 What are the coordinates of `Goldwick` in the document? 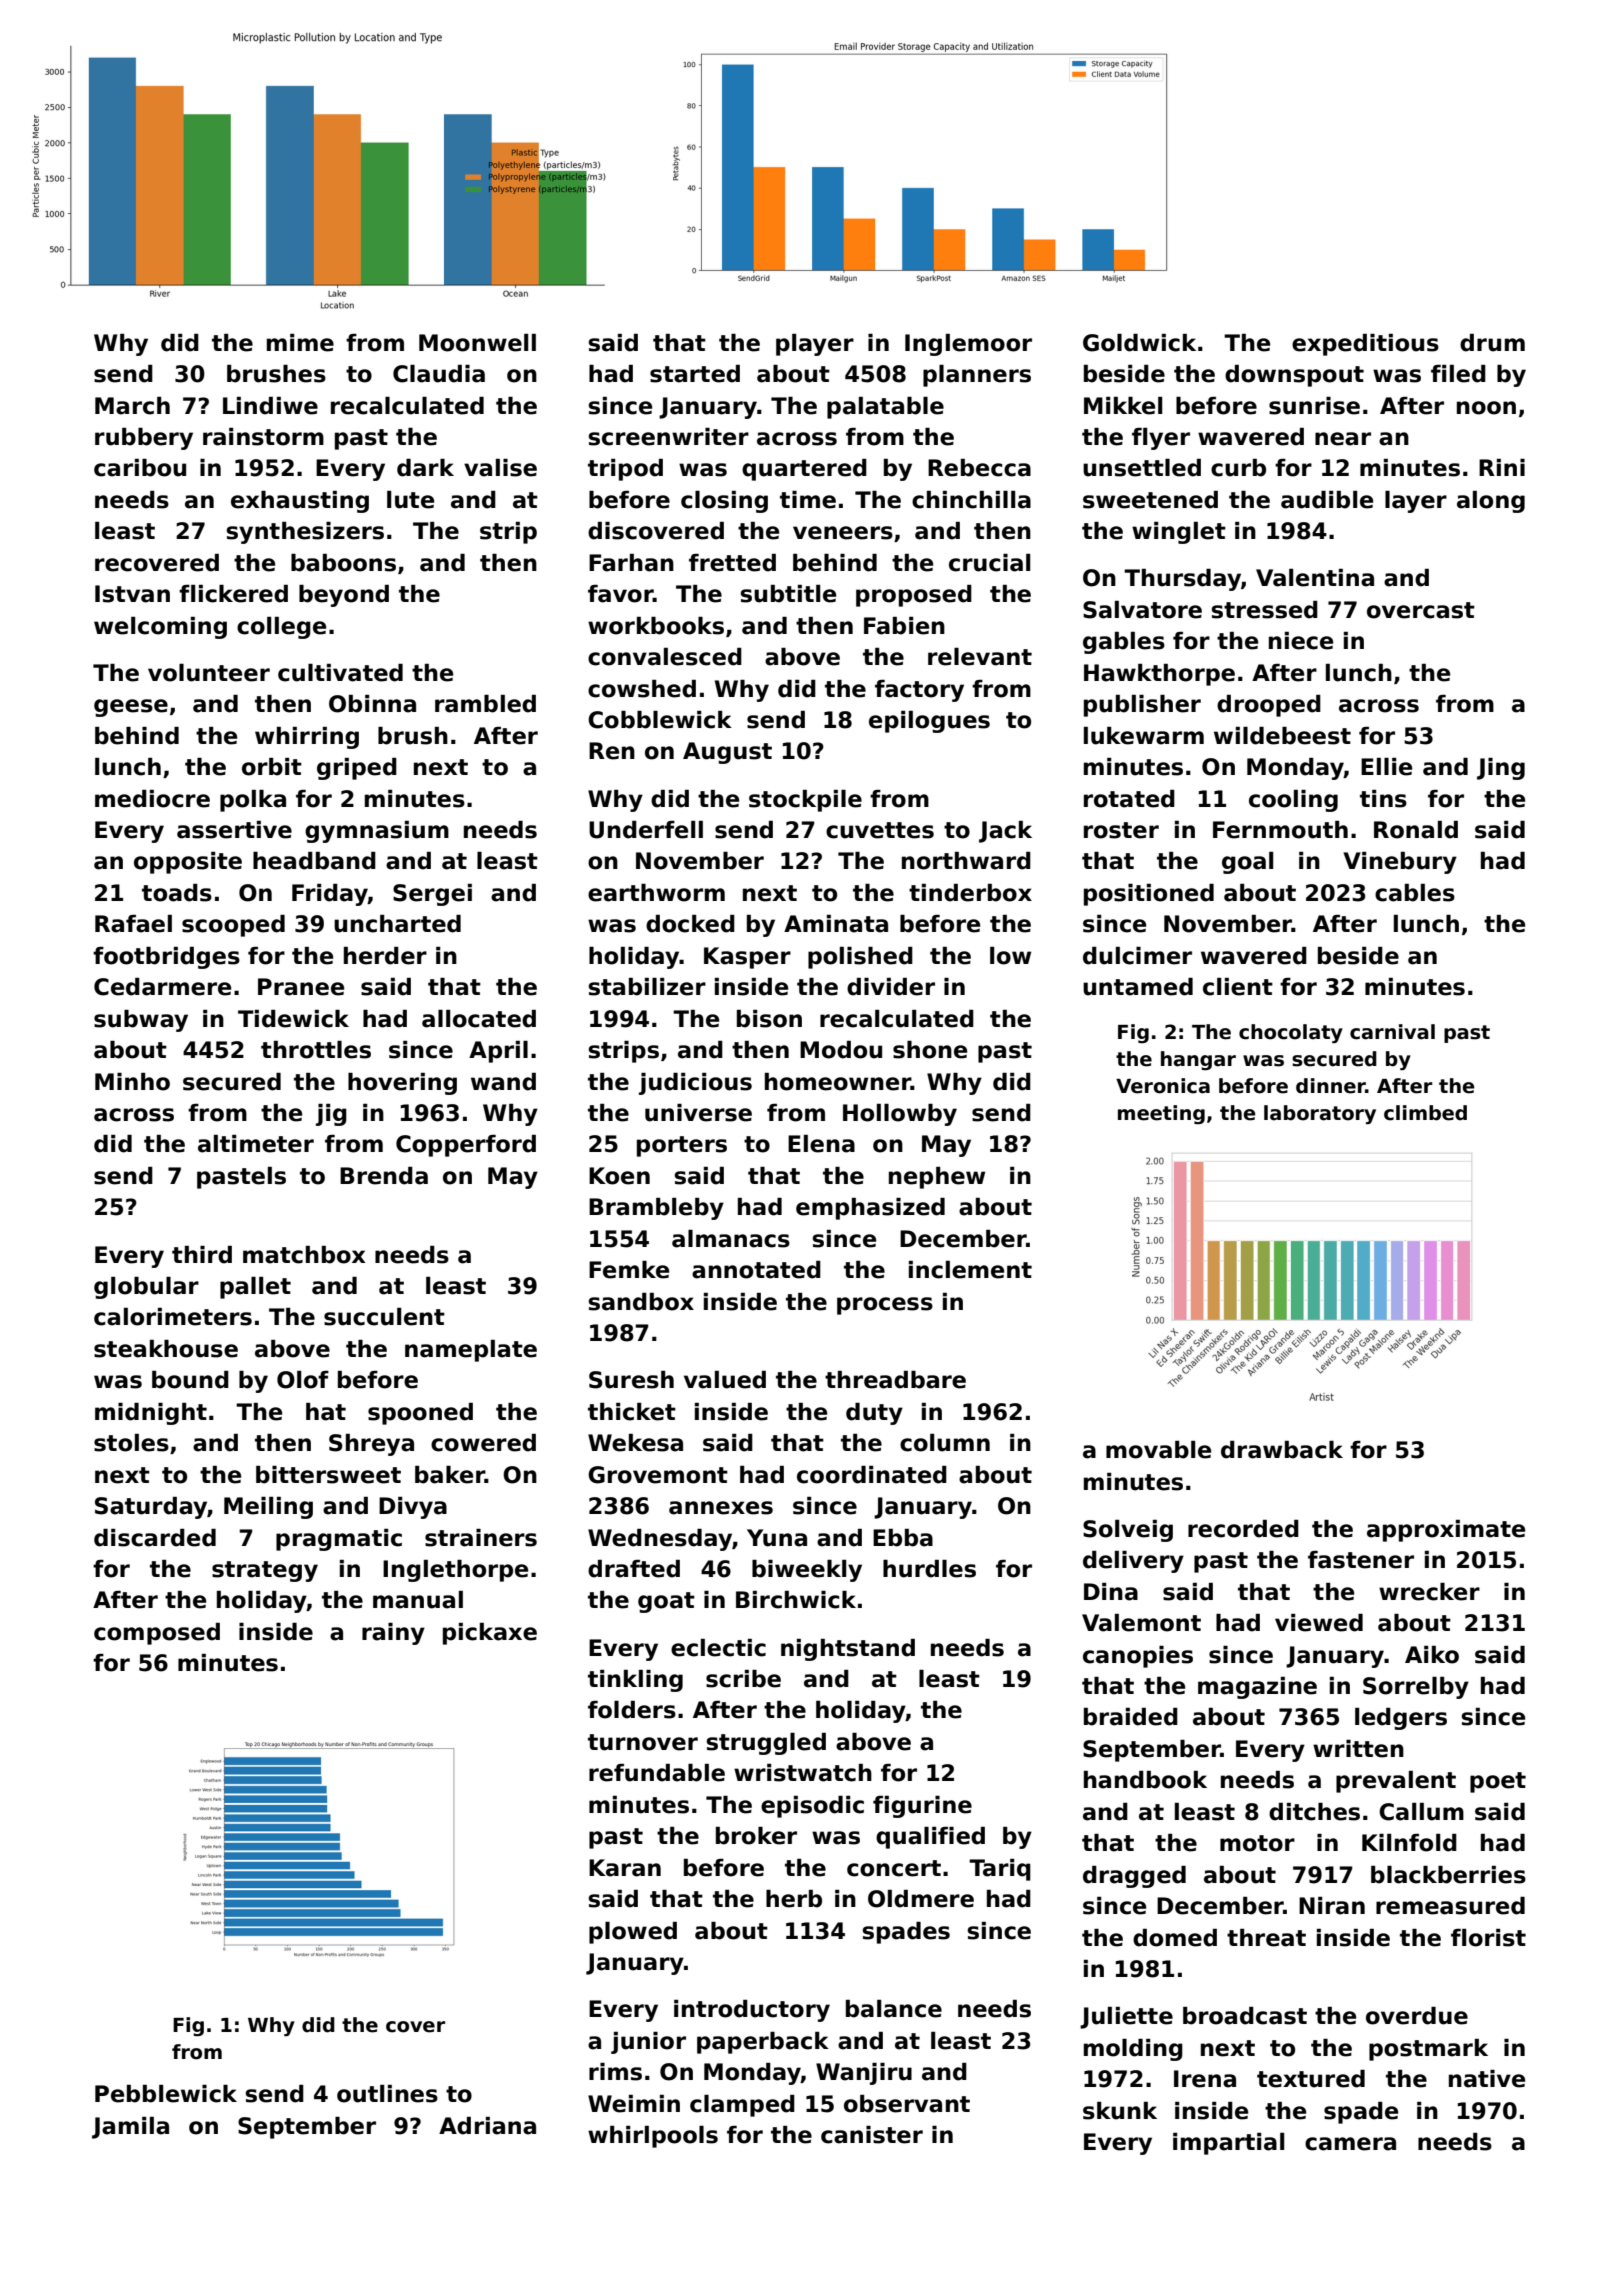 It's located at (1139, 343).
